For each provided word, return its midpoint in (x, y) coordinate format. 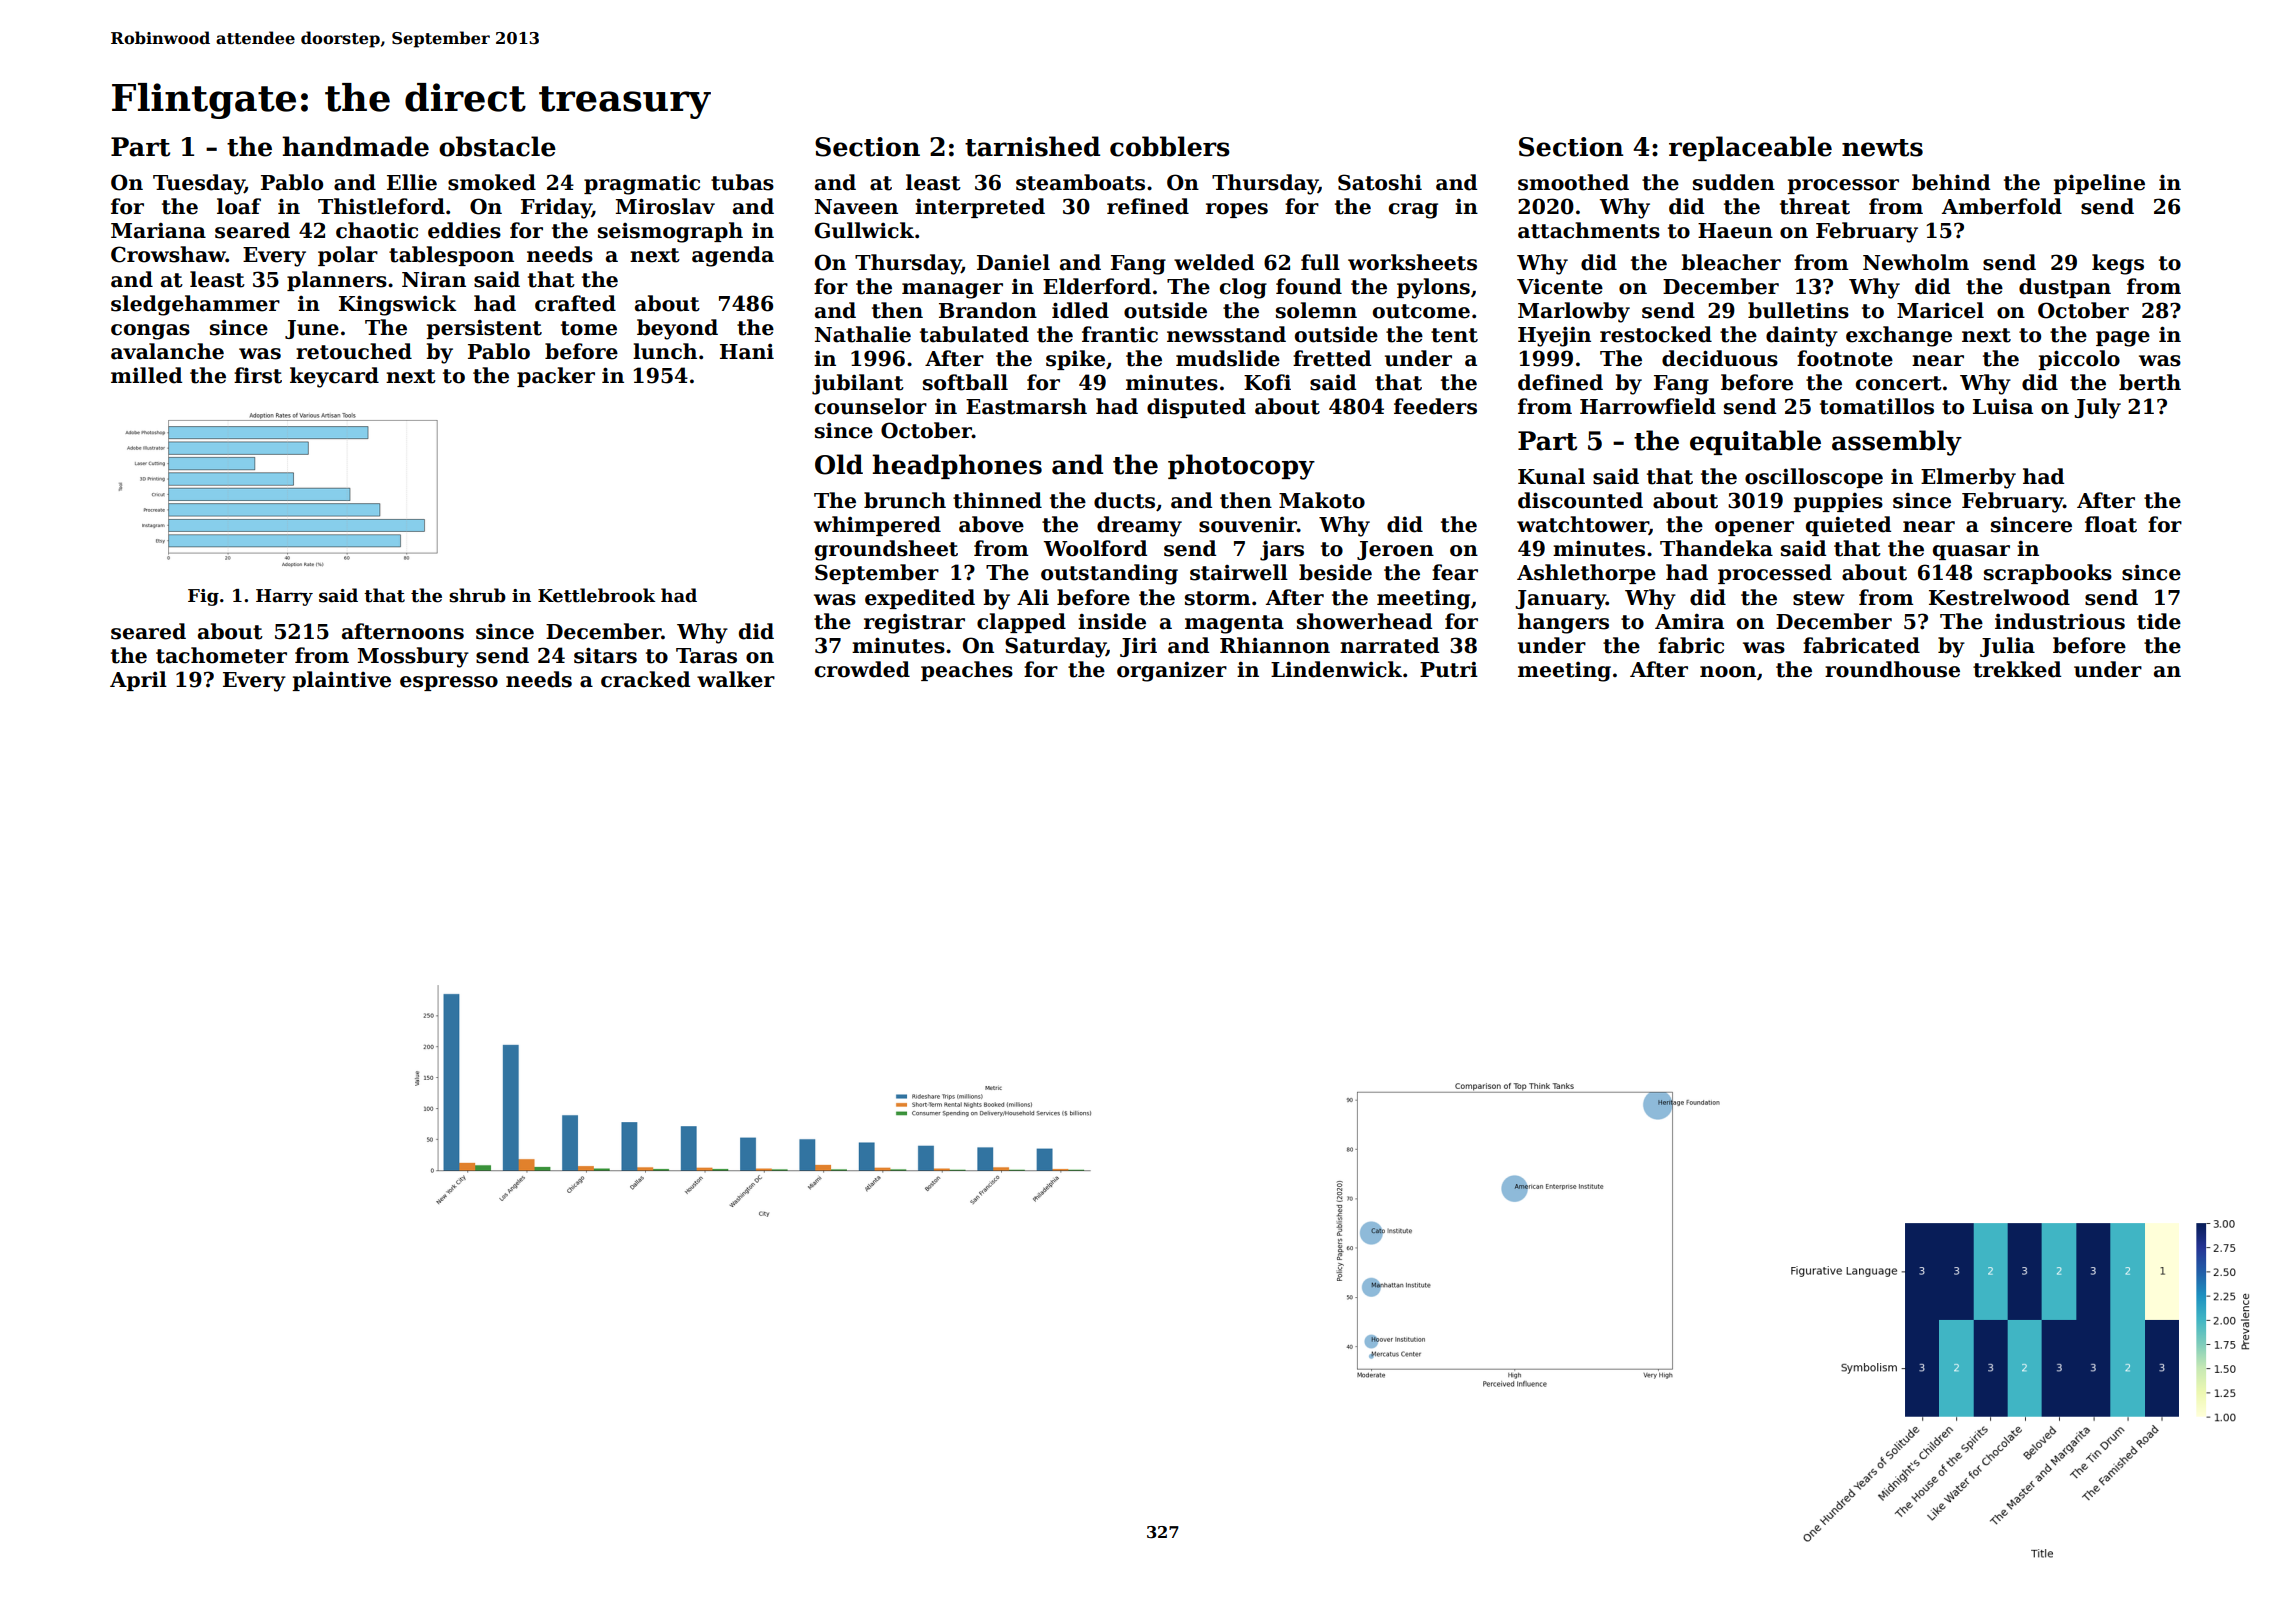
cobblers (1170, 146)
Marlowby (1574, 312)
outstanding (1109, 574)
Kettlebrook (596, 595)
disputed (1196, 408)
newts (1882, 148)
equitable (1755, 442)
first (258, 375)
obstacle (497, 146)
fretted (1332, 358)
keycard (334, 377)
